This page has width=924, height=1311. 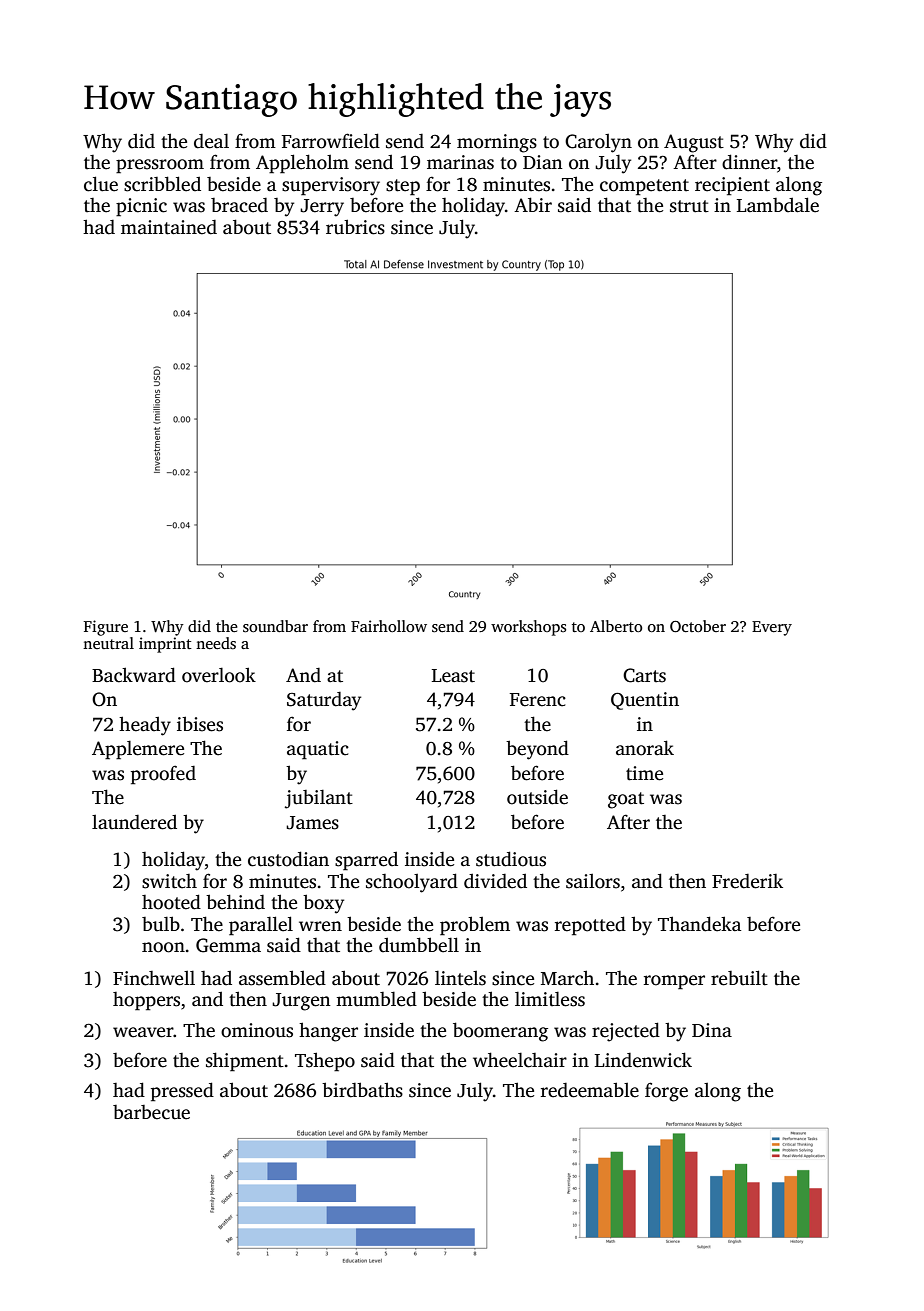 What do you see at coordinates (108, 643) in the page?
I see `neutral` at bounding box center [108, 643].
